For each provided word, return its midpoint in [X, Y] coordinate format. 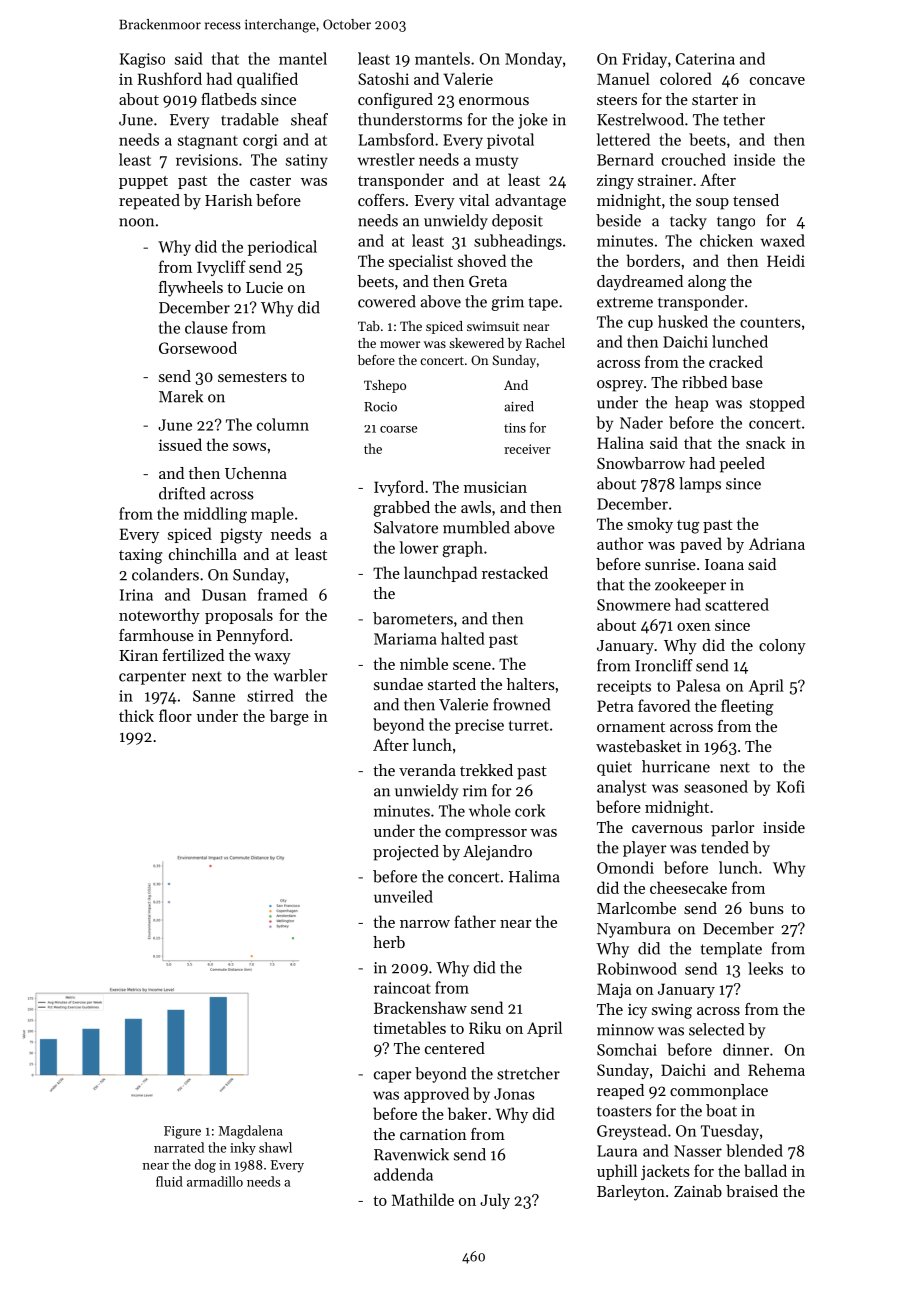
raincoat [402, 988]
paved [701, 545]
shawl [275, 1147]
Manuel [623, 78]
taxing [141, 556]
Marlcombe [636, 908]
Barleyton [631, 1193]
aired [519, 406]
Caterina [705, 59]
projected [406, 853]
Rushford [169, 78]
